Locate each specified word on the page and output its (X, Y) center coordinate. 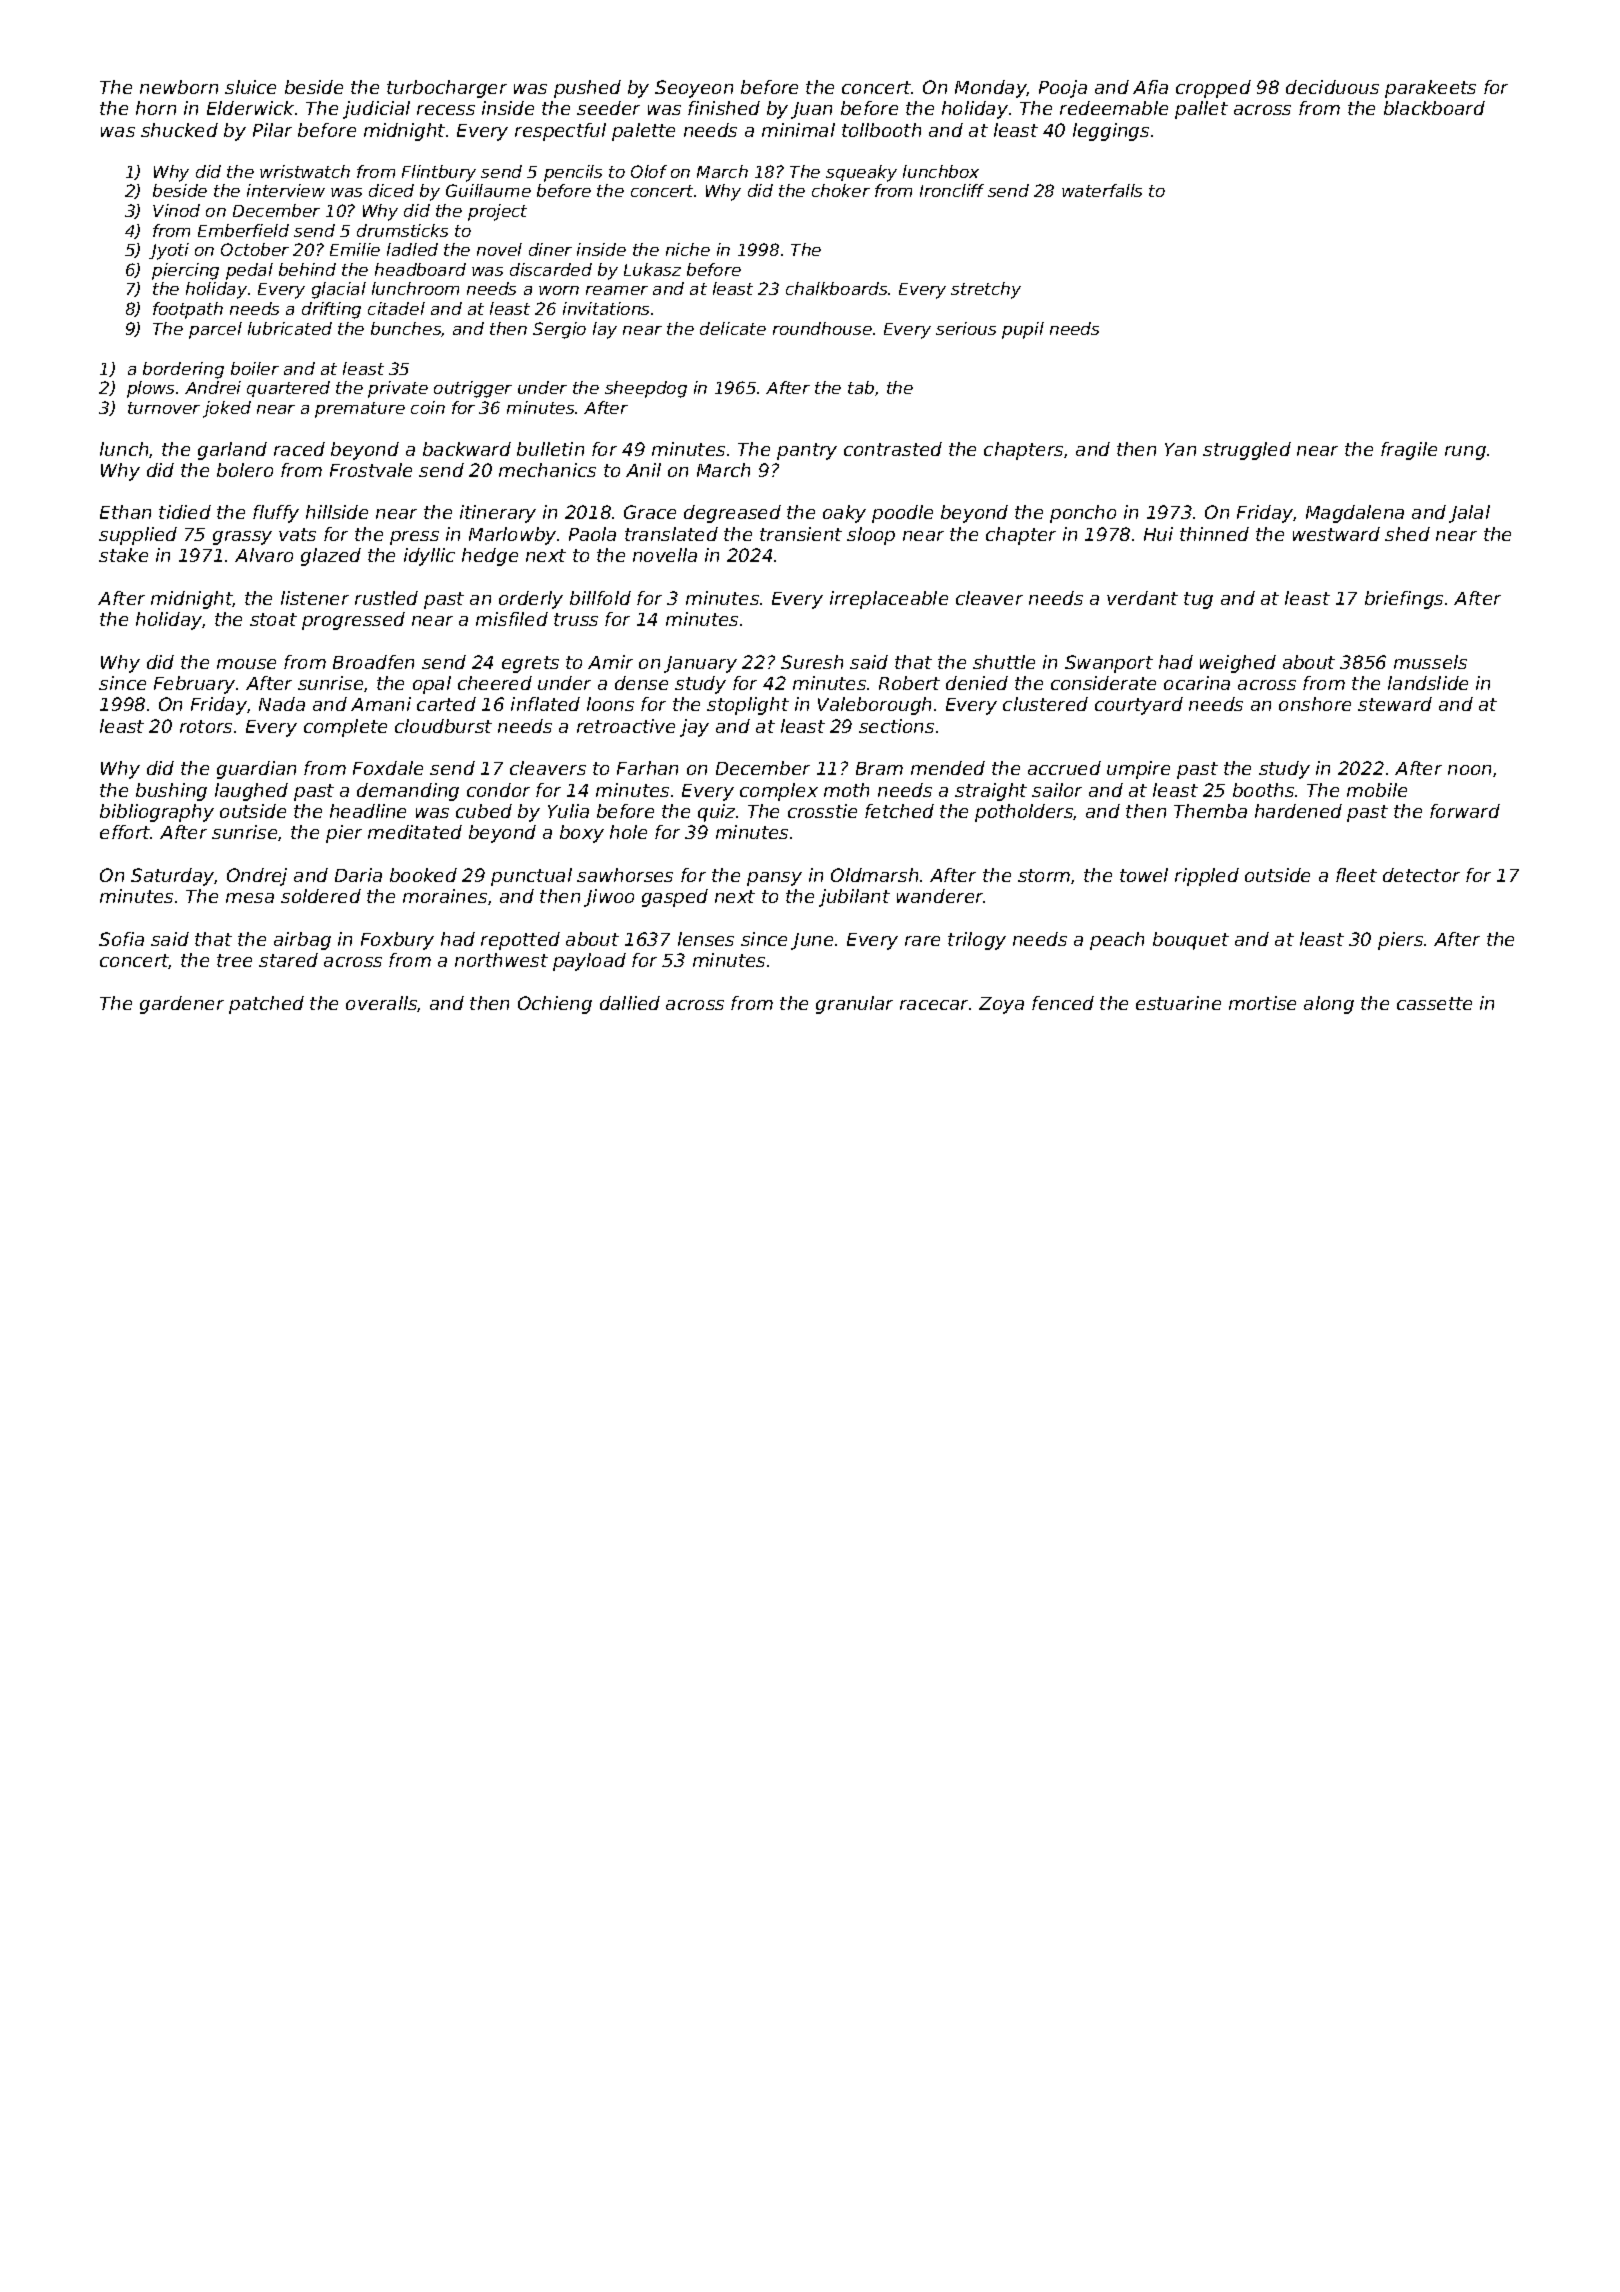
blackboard (1434, 108)
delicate (733, 328)
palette (643, 132)
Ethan (125, 512)
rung (1465, 453)
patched (266, 1005)
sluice (250, 87)
